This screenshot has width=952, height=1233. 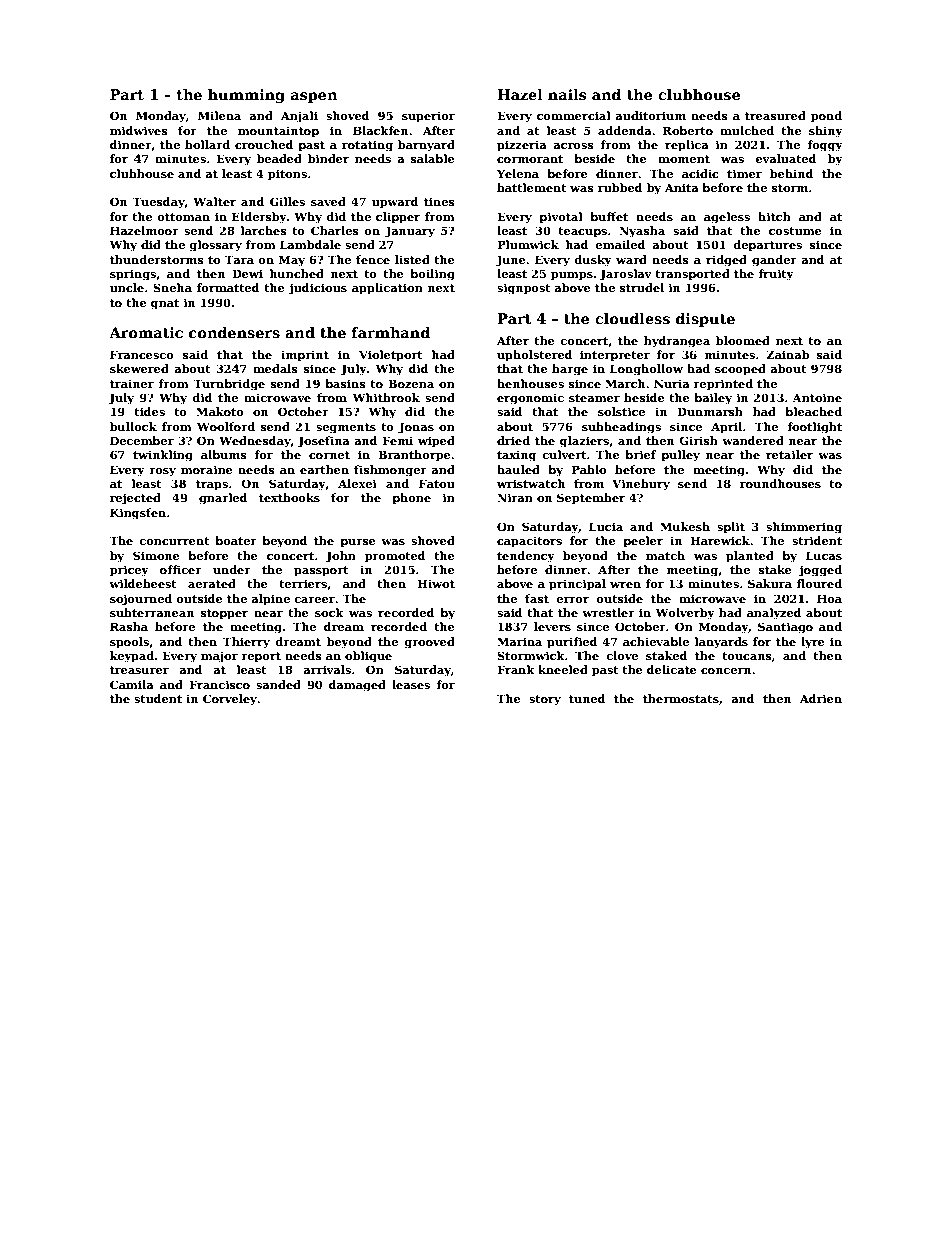 What do you see at coordinates (747, 130) in the screenshot?
I see `mulched` at bounding box center [747, 130].
